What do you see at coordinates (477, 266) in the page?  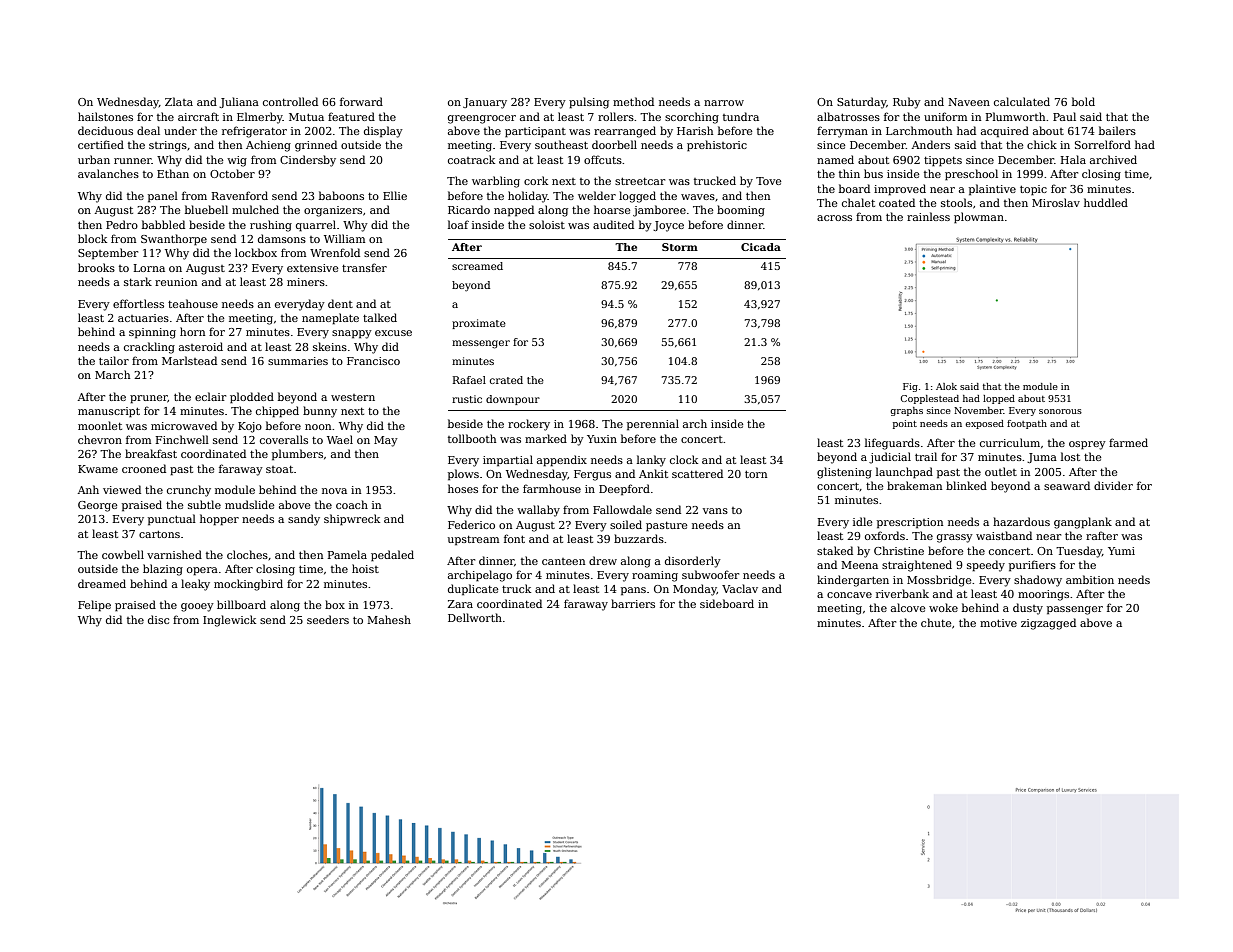 I see `screamed` at bounding box center [477, 266].
